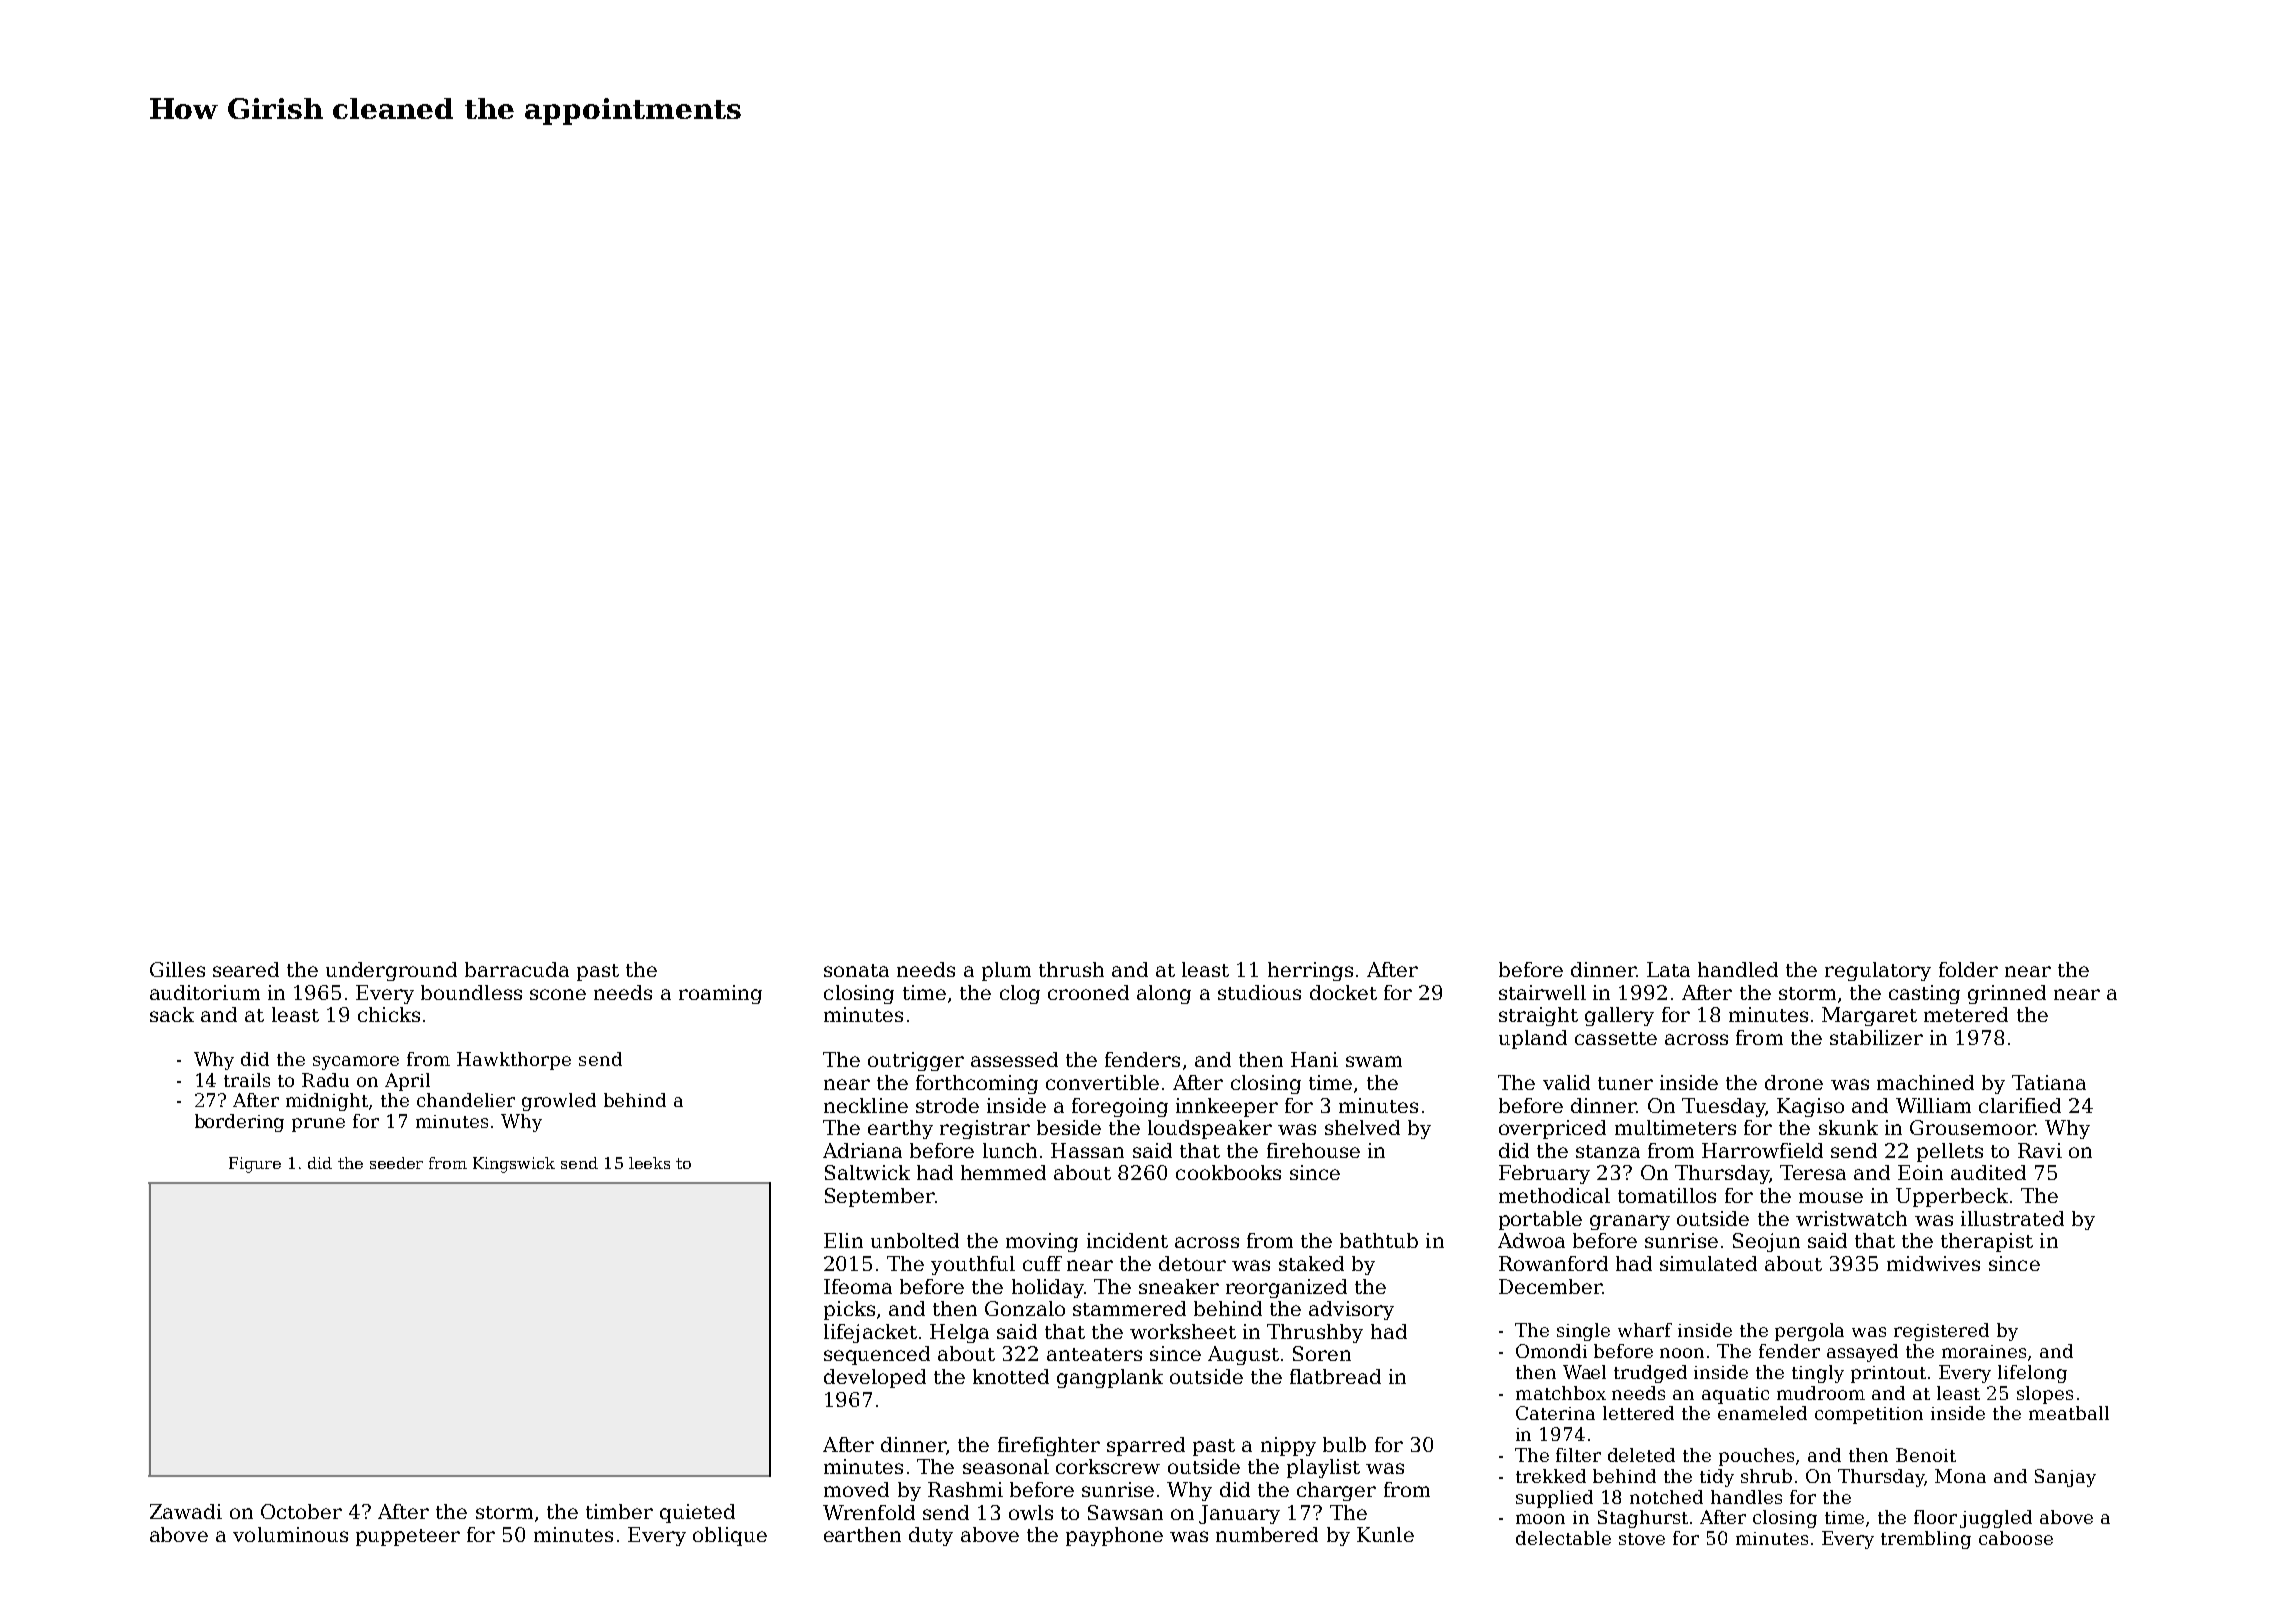  What do you see at coordinates (1110, 1378) in the document?
I see `gangplank` at bounding box center [1110, 1378].
